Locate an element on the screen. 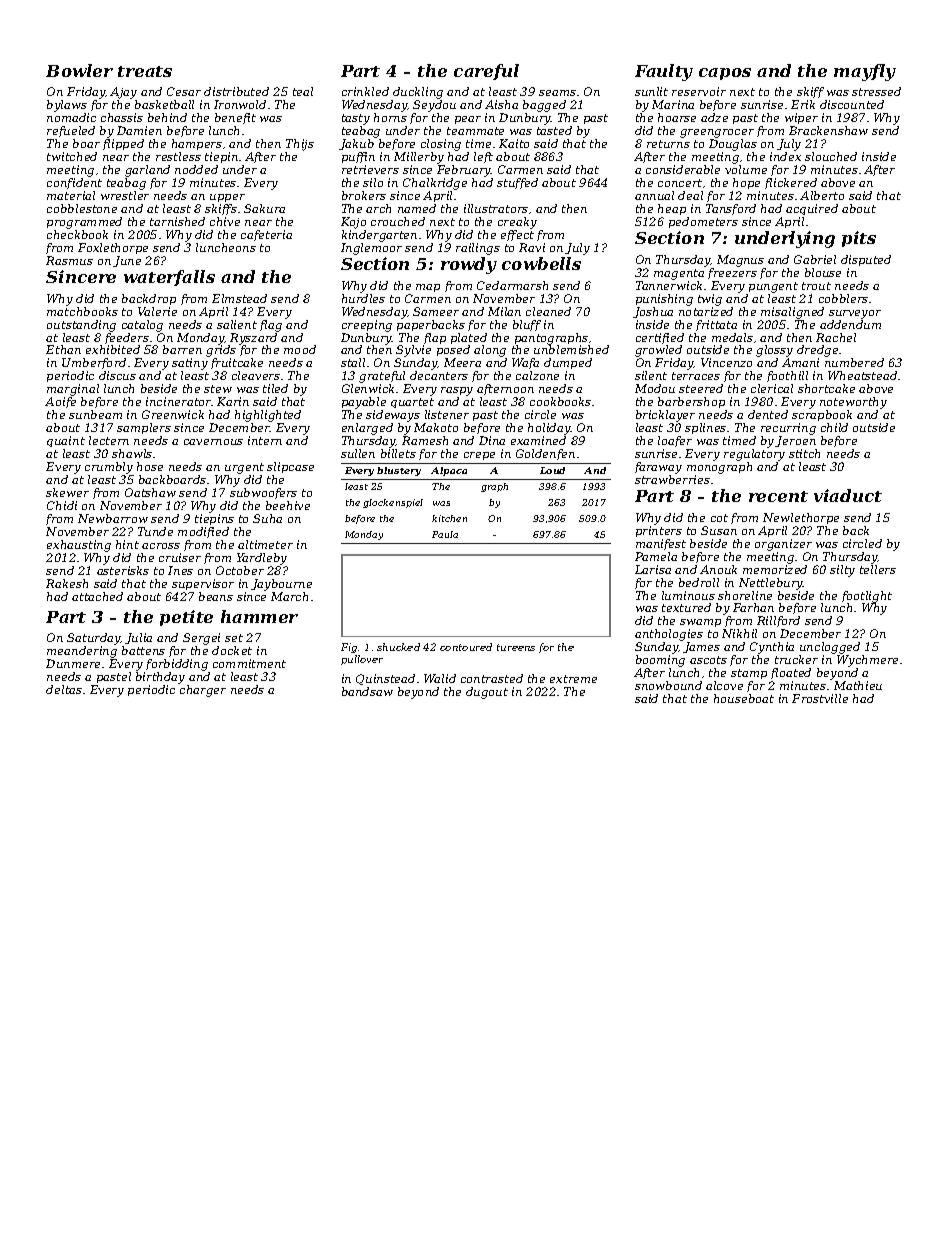 This screenshot has height=1233, width=952. waterfalls is located at coordinates (169, 278).
